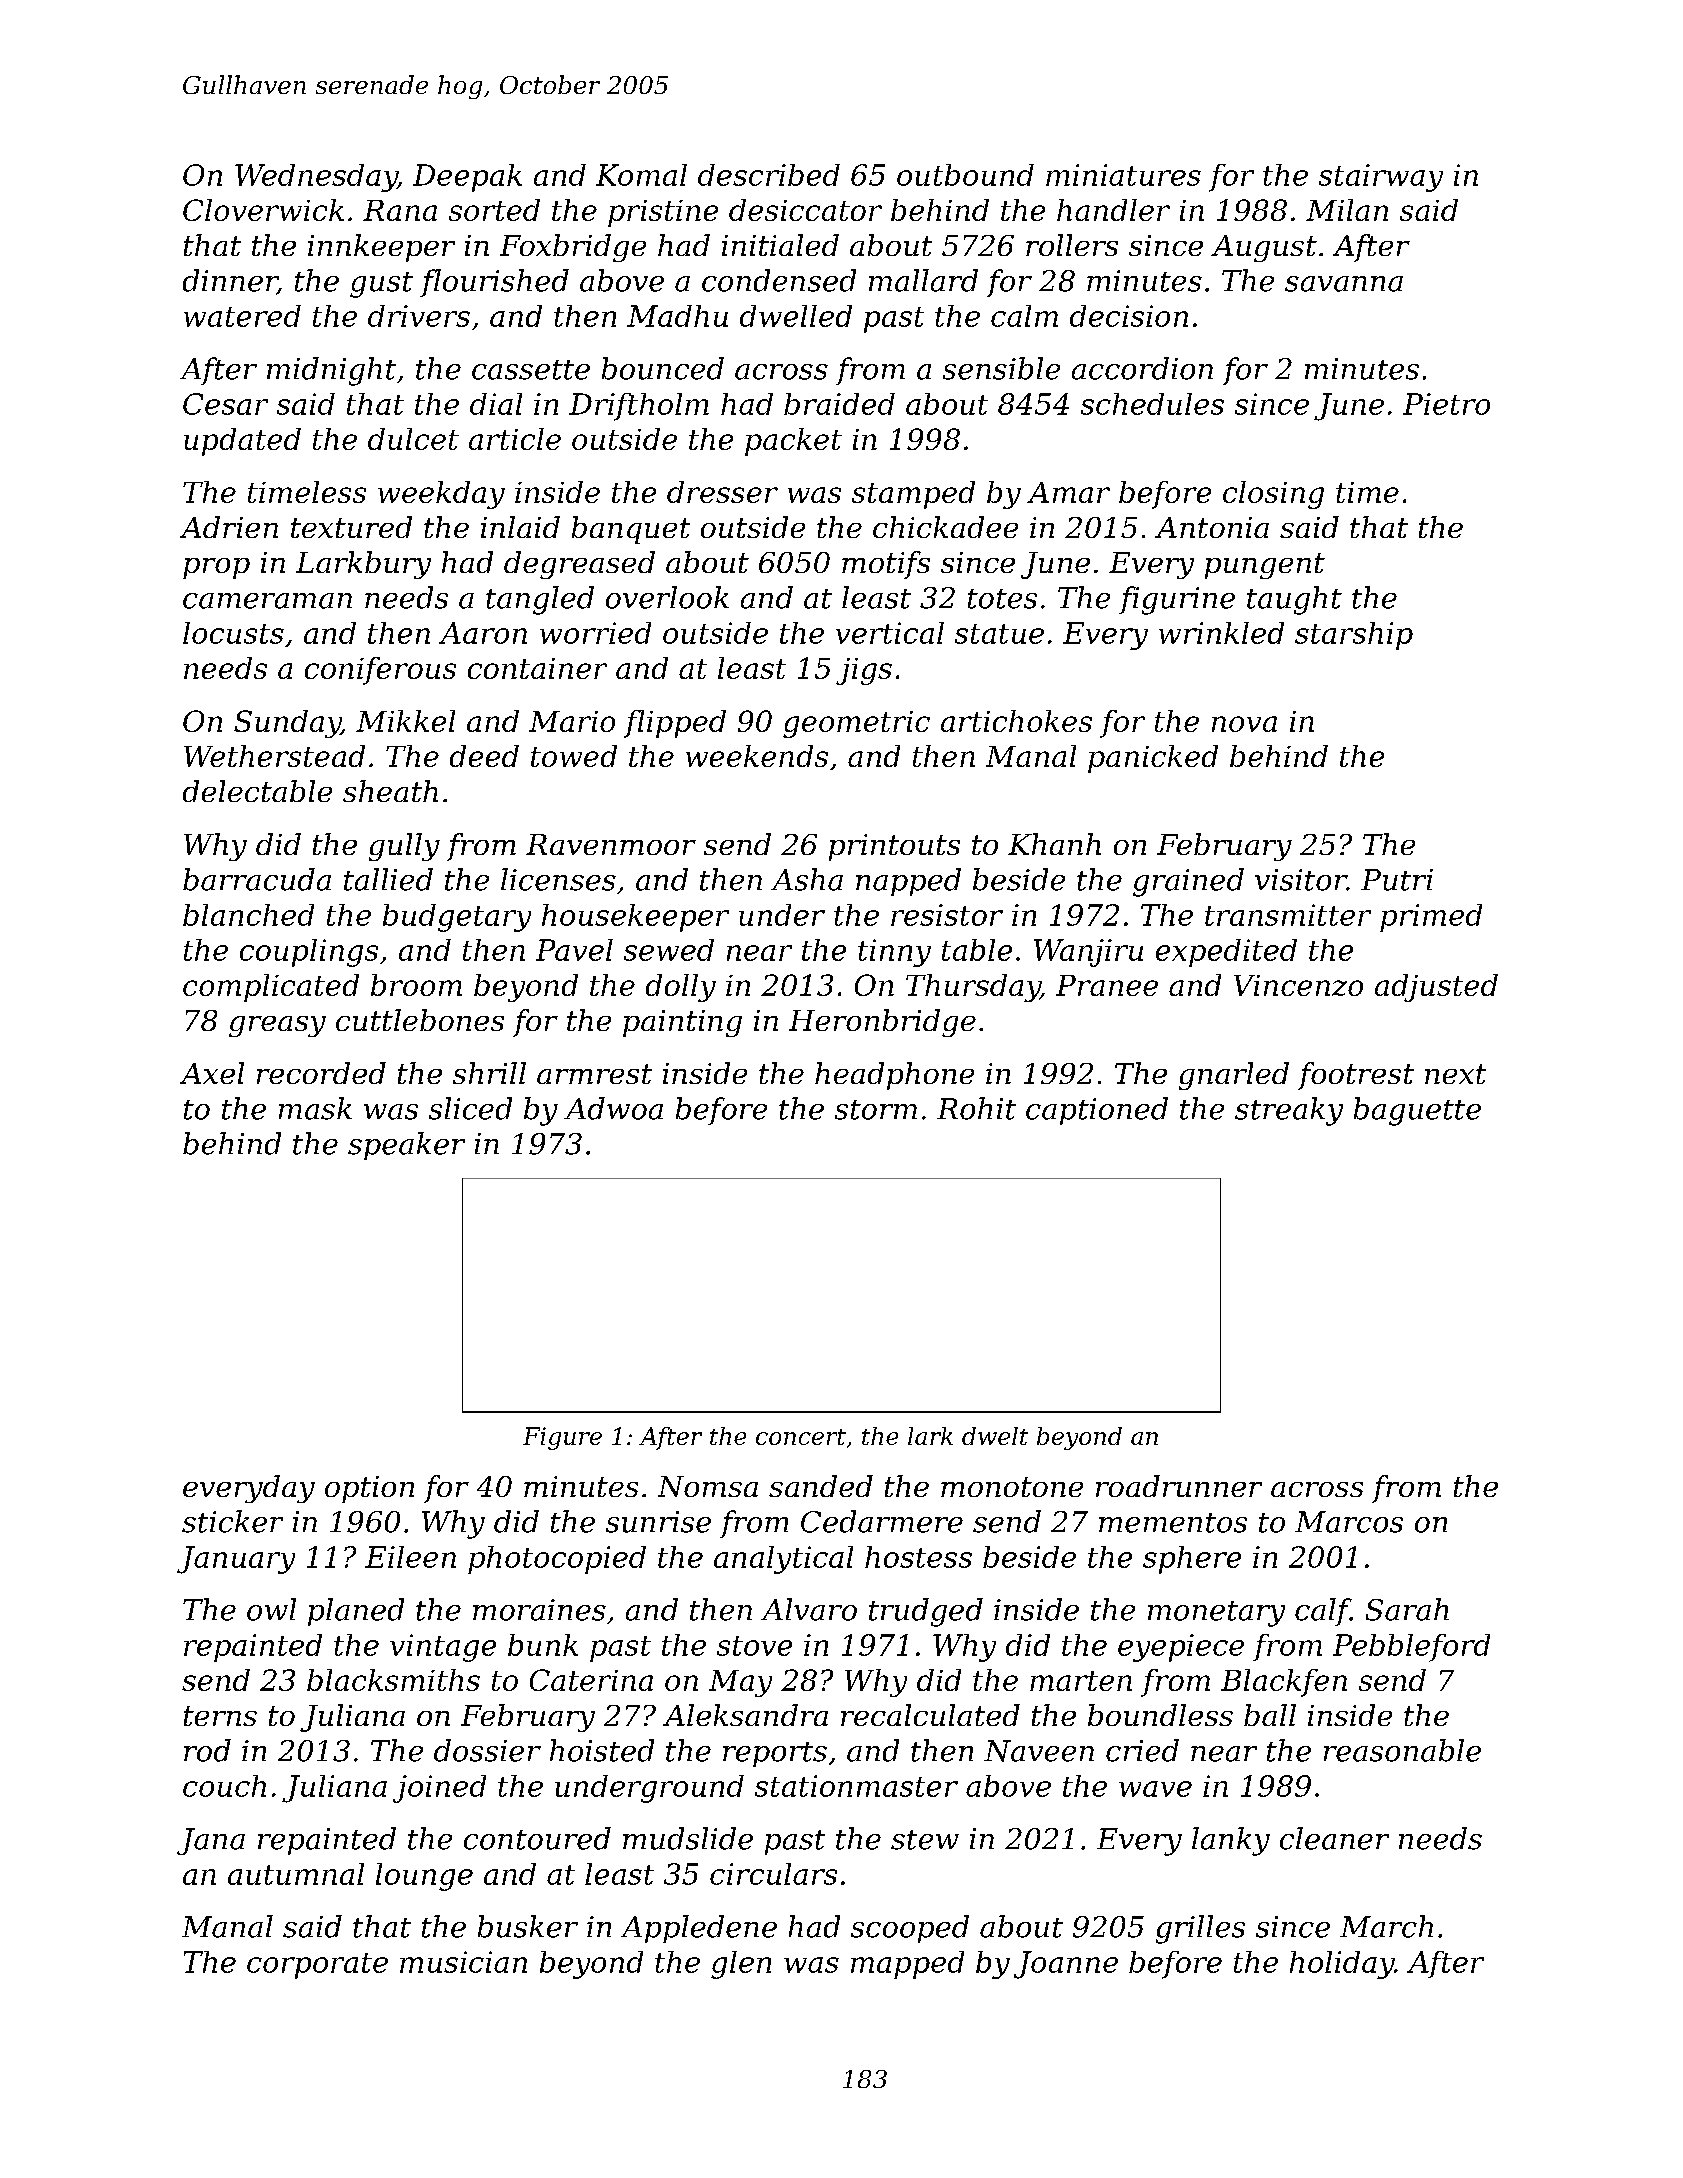 The image size is (1683, 2178). Describe the element at coordinates (611, 844) in the page. I see `Ravenmoor` at that location.
